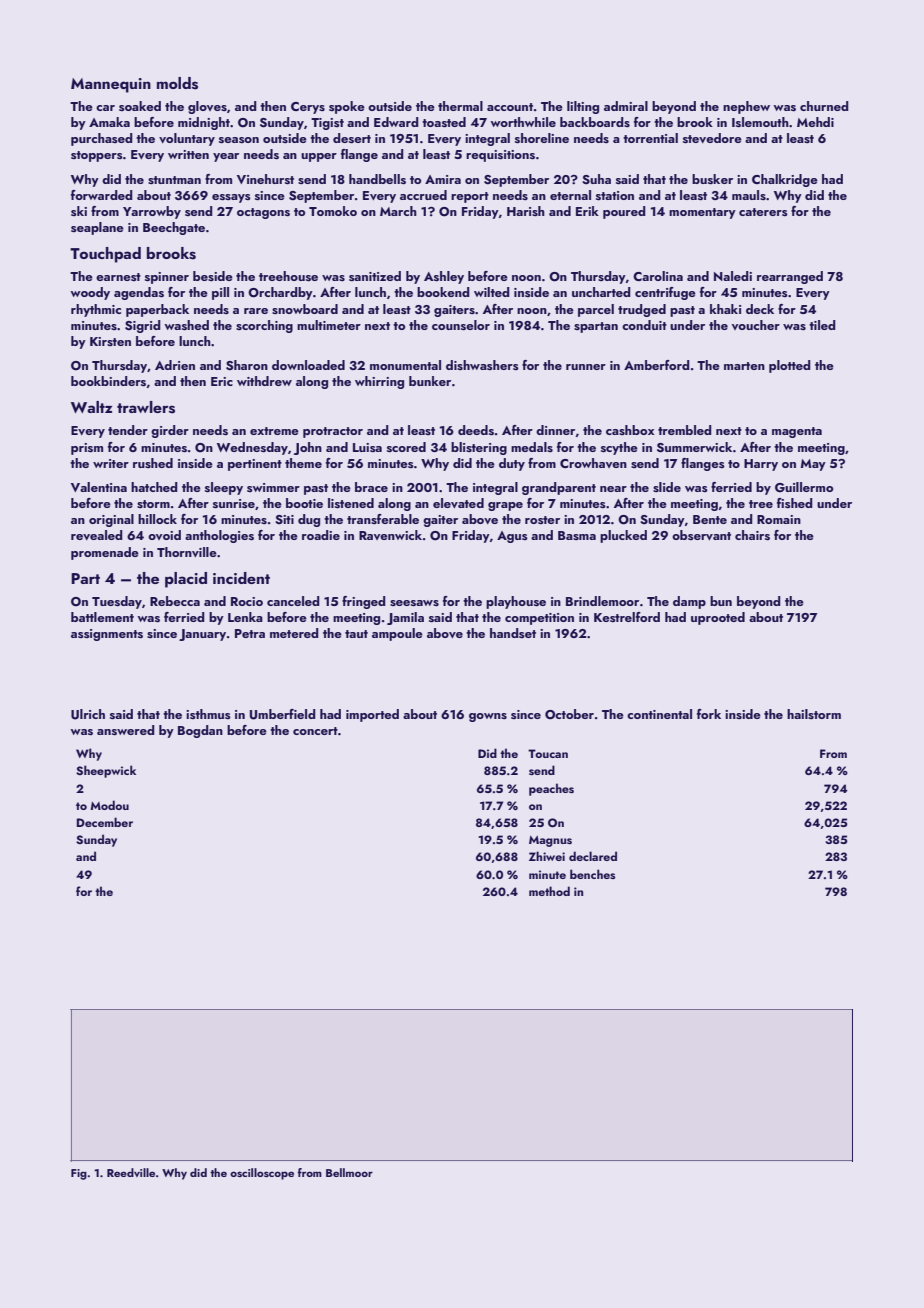  What do you see at coordinates (222, 381) in the page?
I see `Eric` at bounding box center [222, 381].
